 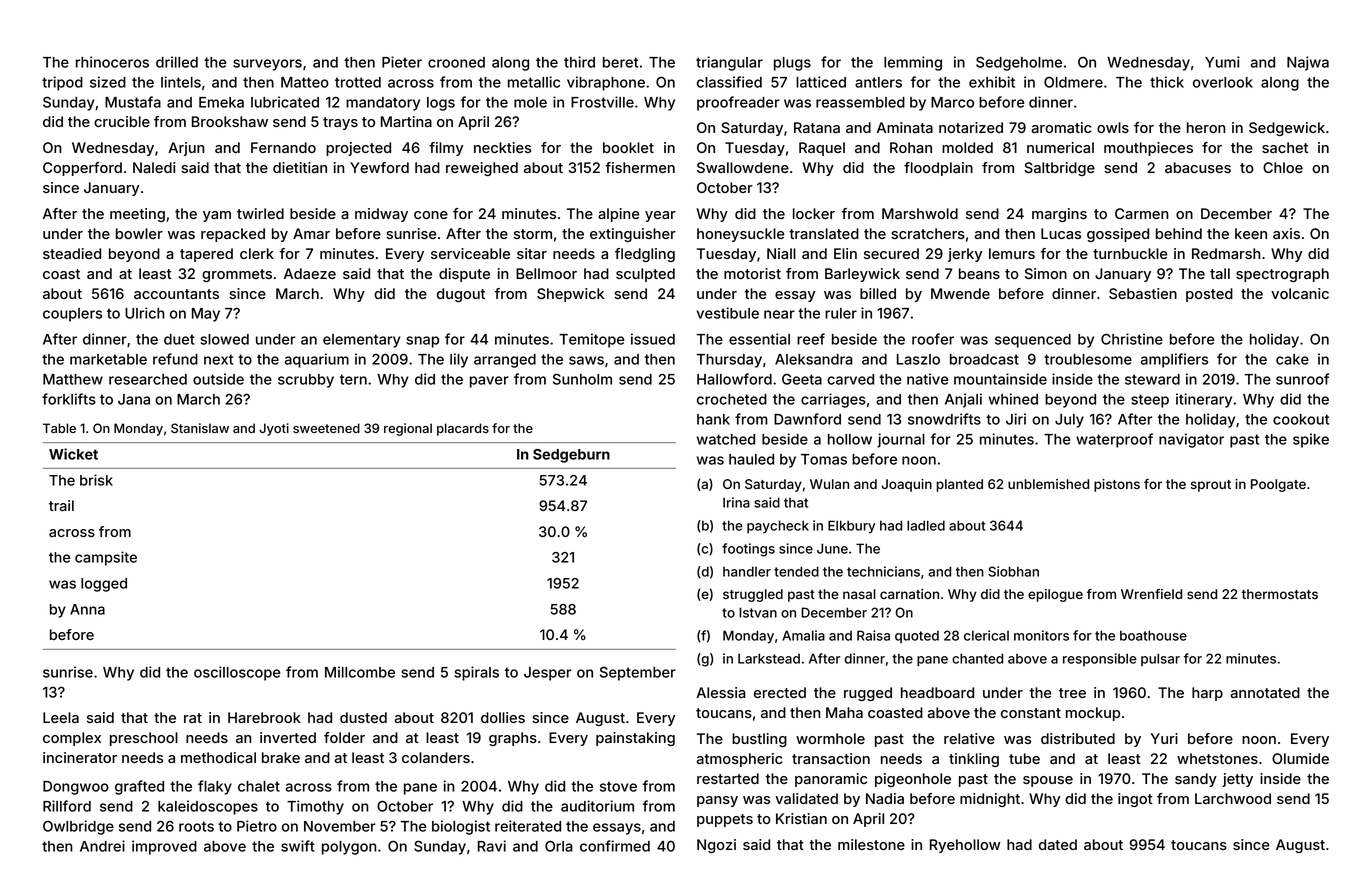 What do you see at coordinates (1093, 714) in the screenshot?
I see `mockup` at bounding box center [1093, 714].
